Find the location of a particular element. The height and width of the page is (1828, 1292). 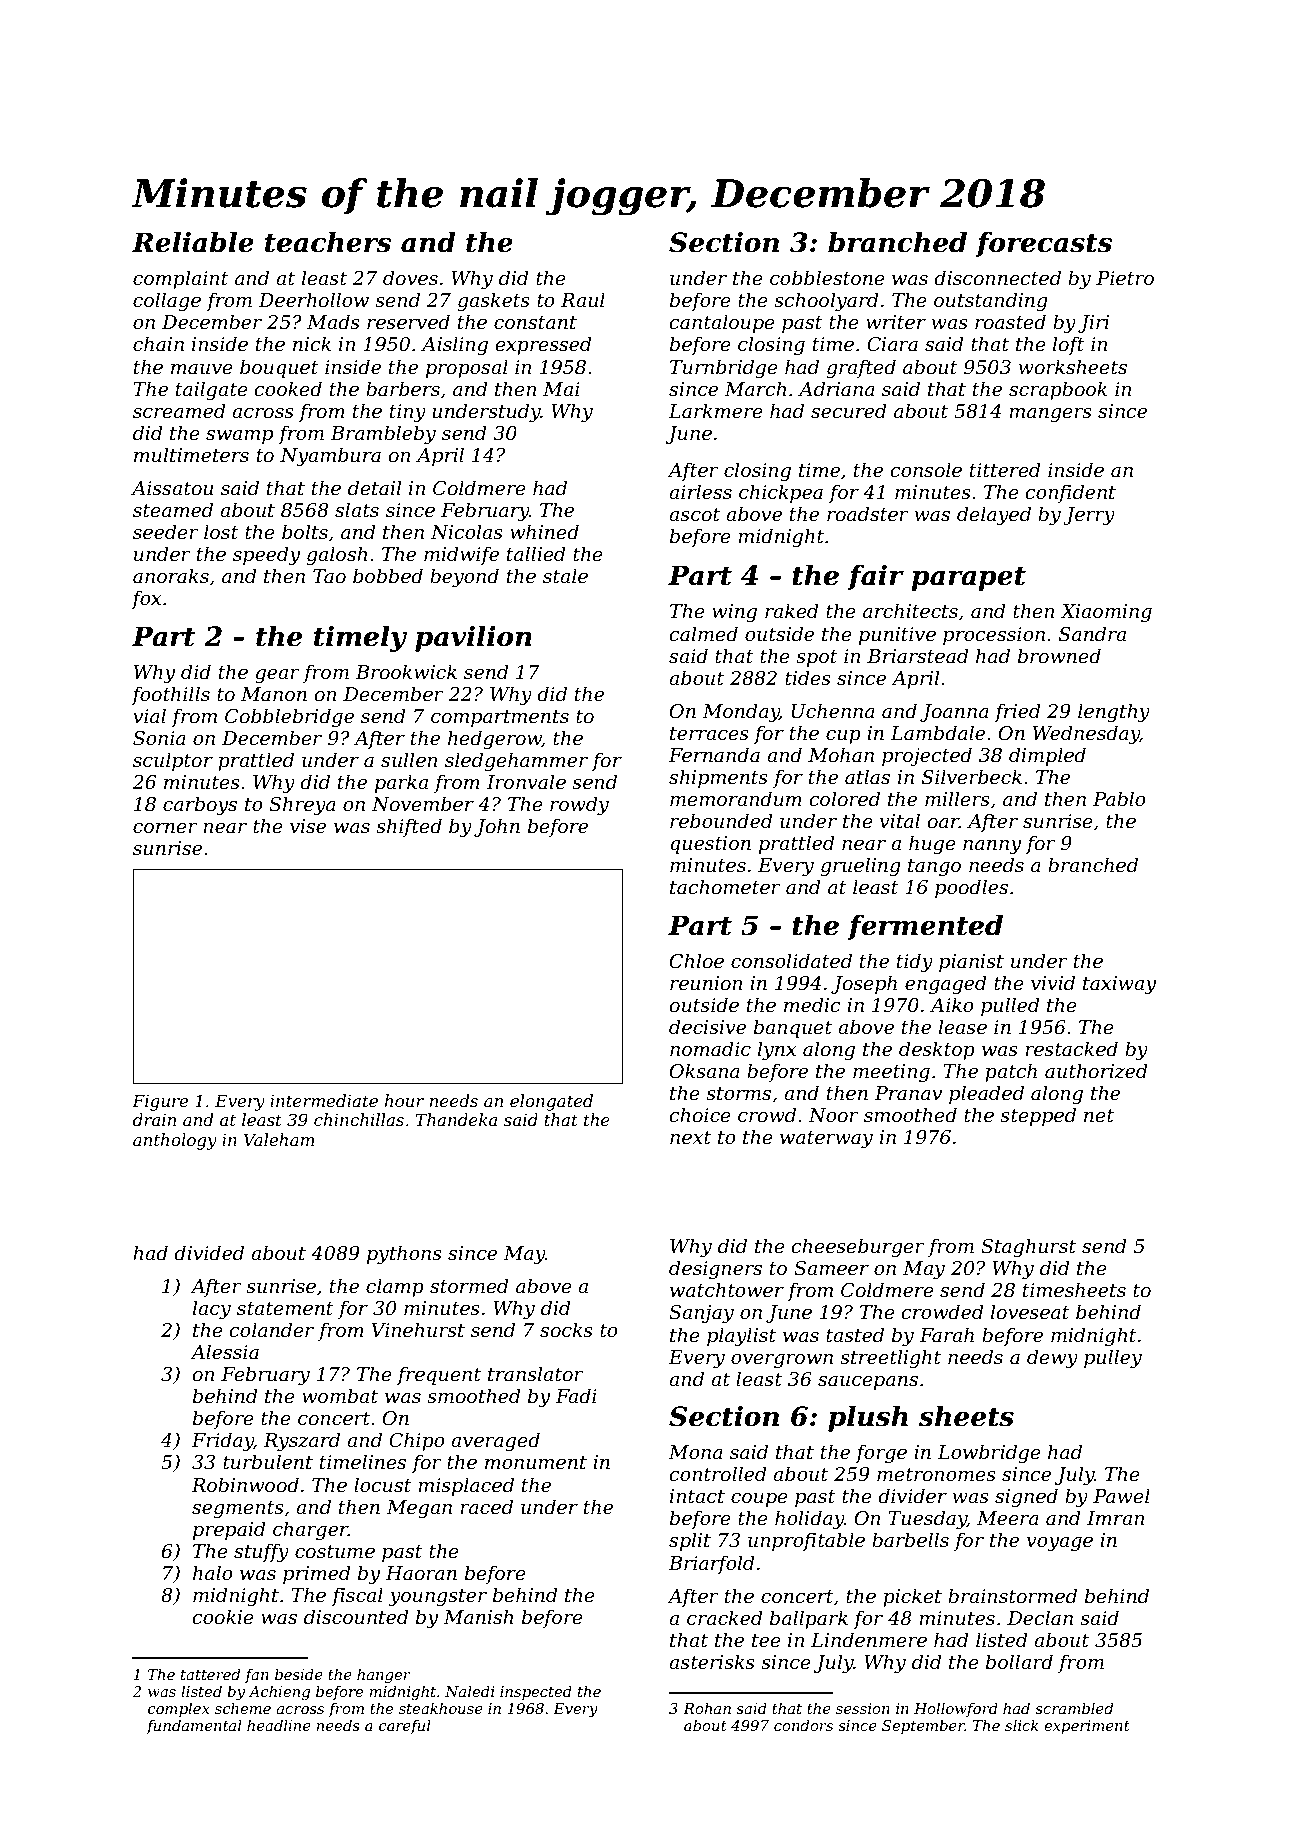

averaged is located at coordinates (495, 1441).
